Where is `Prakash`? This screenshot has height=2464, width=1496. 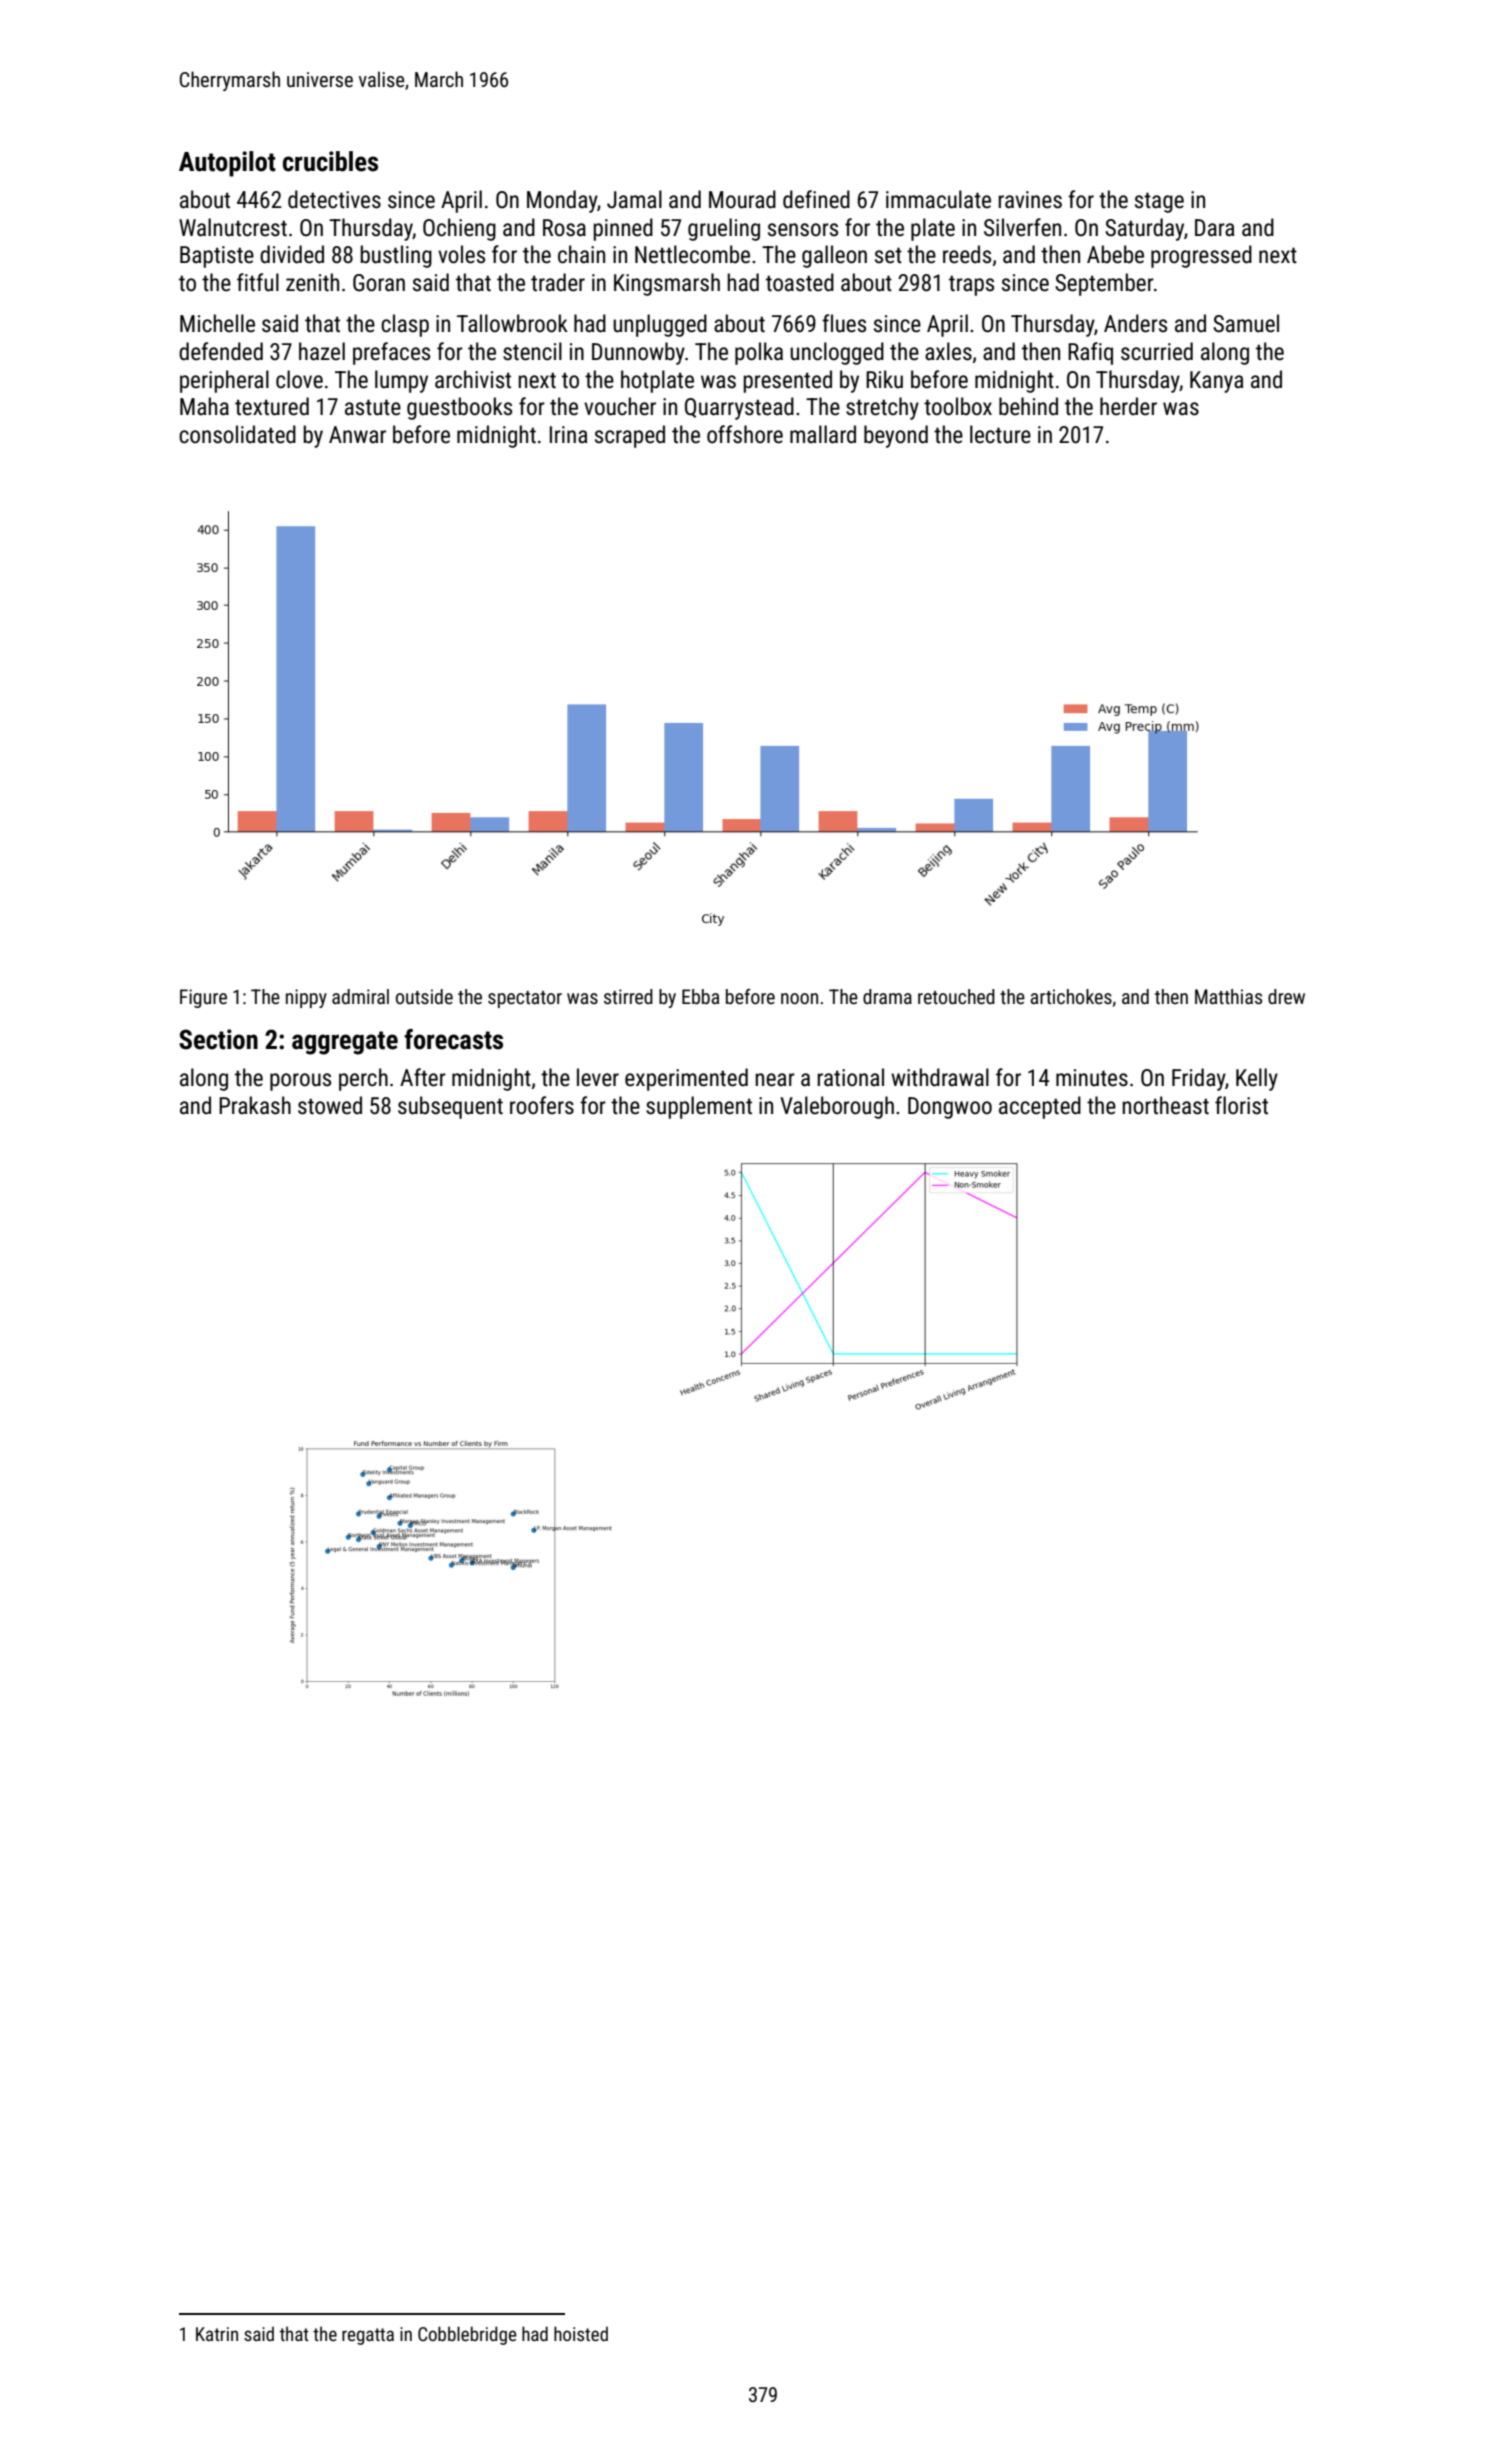 Prakash is located at coordinates (255, 1105).
